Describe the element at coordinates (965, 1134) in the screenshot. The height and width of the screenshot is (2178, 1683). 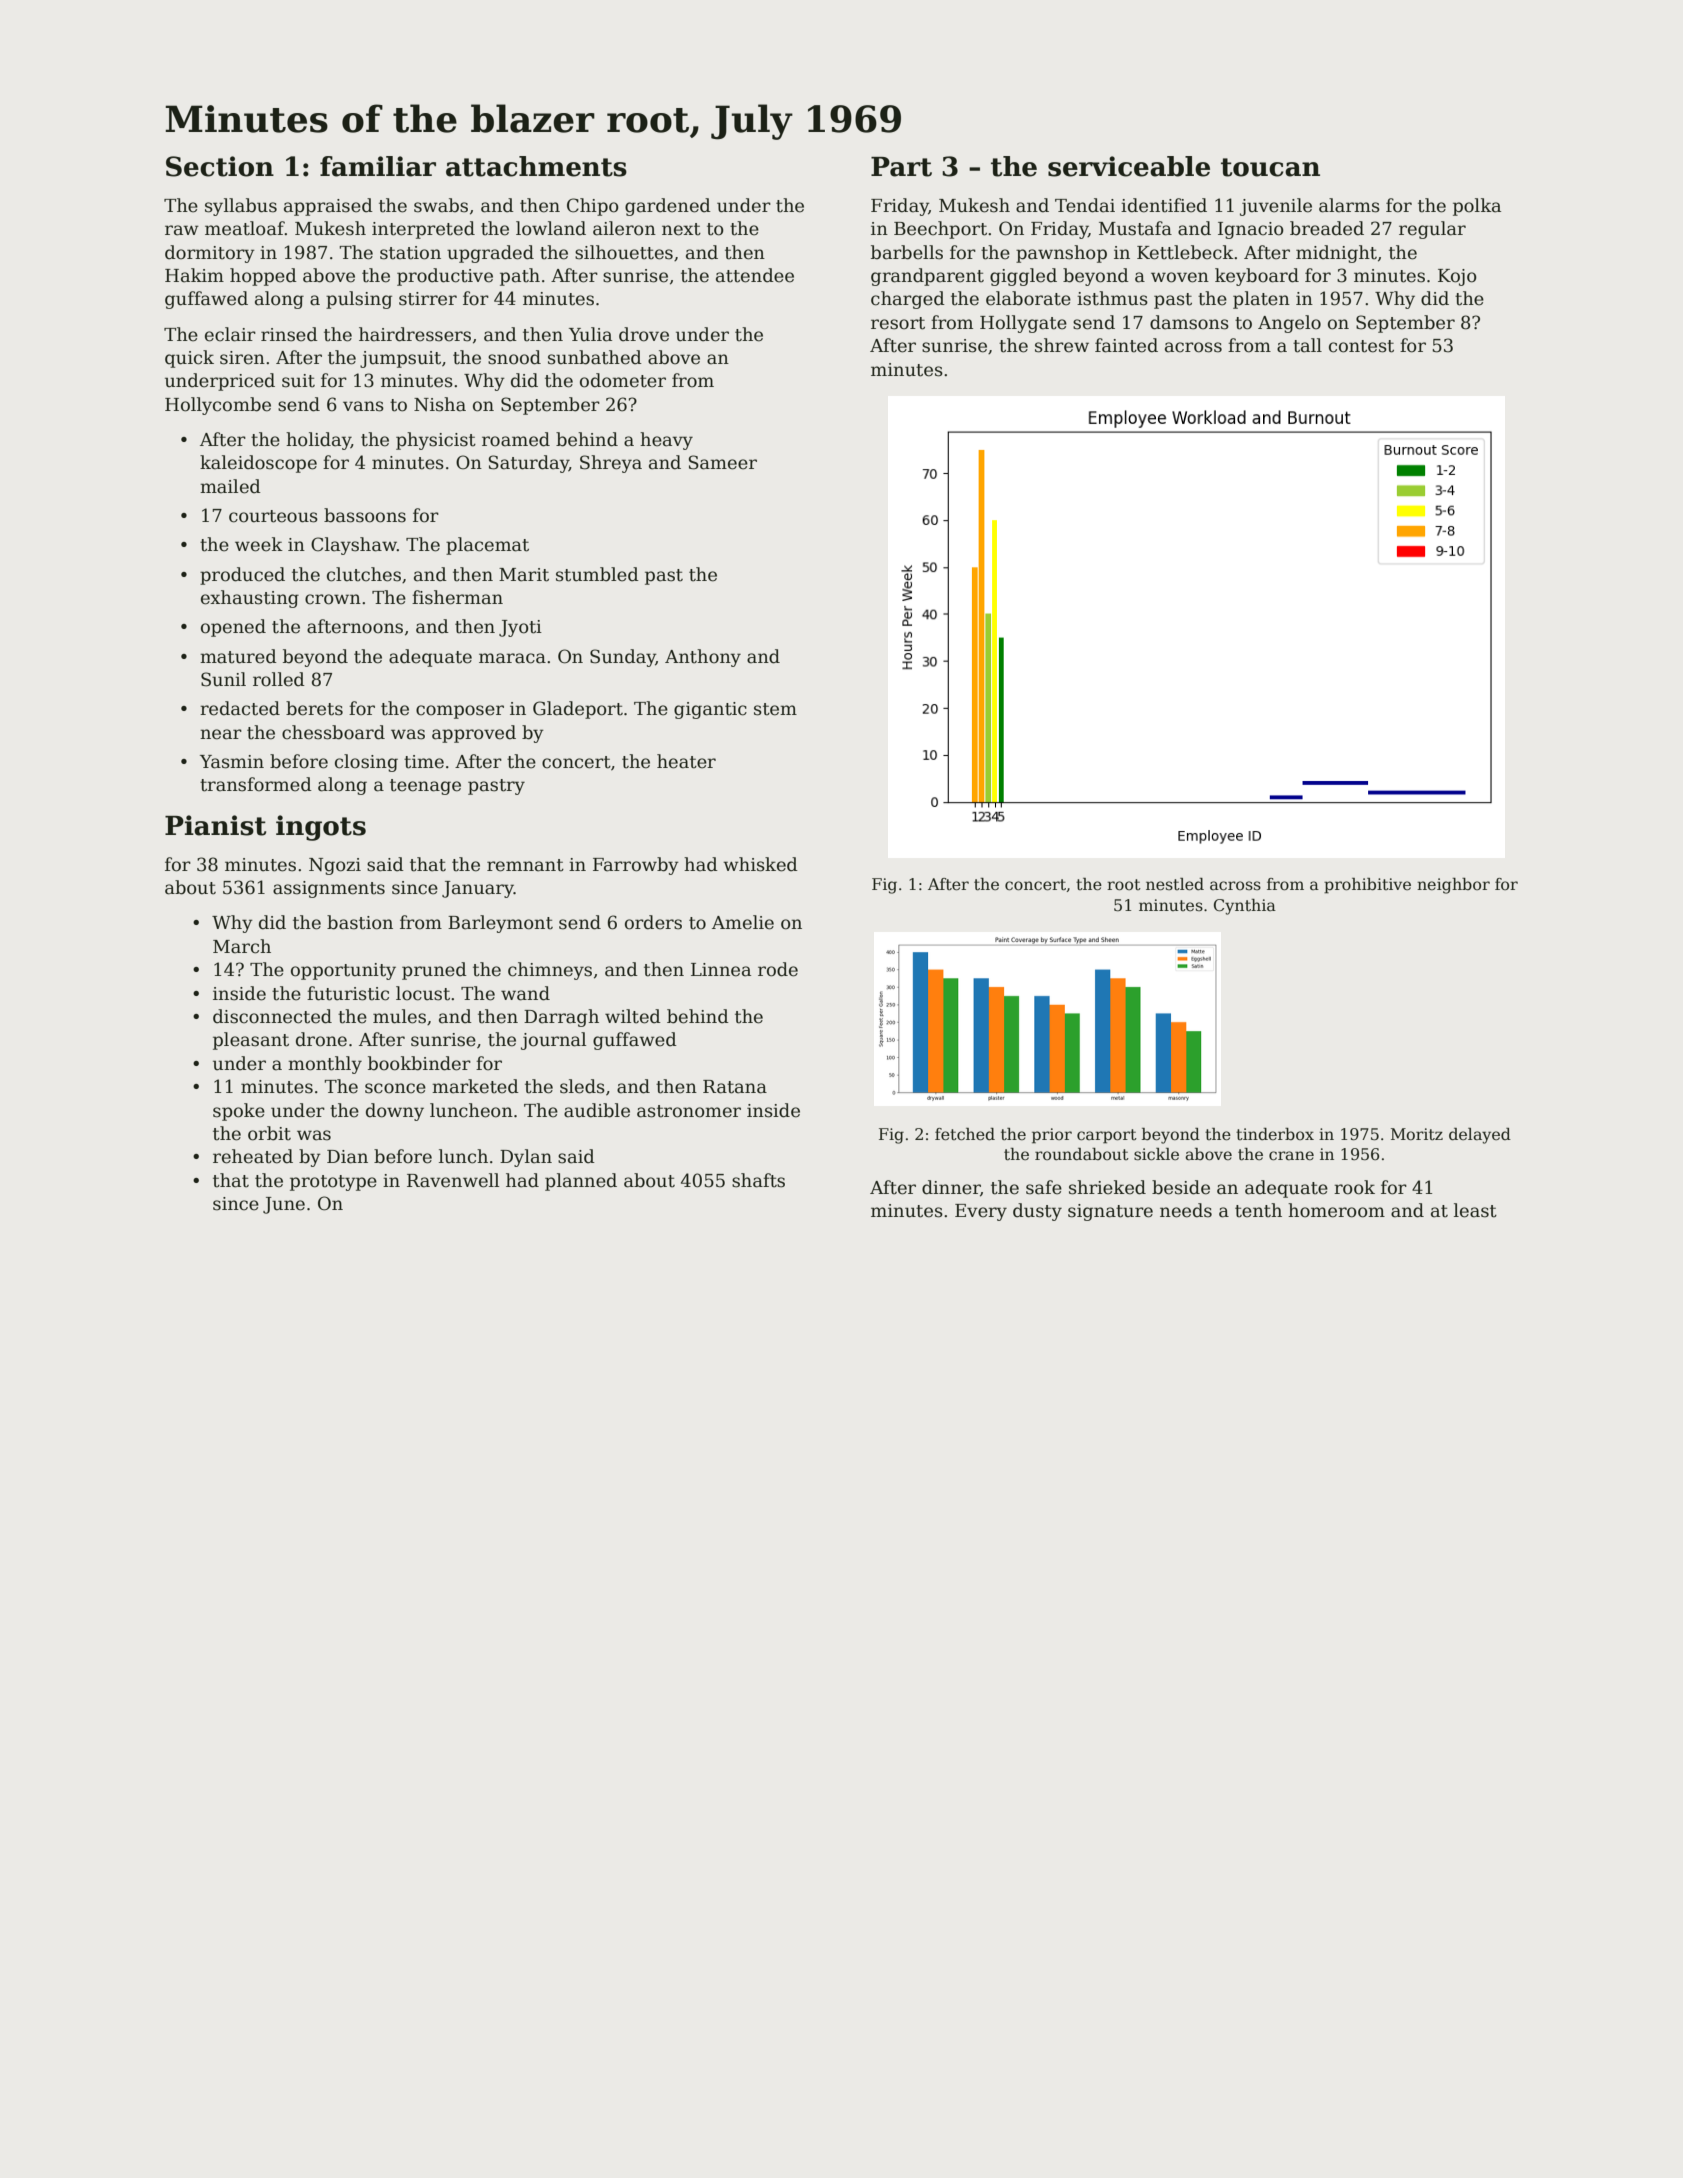
I see `fetched` at that location.
